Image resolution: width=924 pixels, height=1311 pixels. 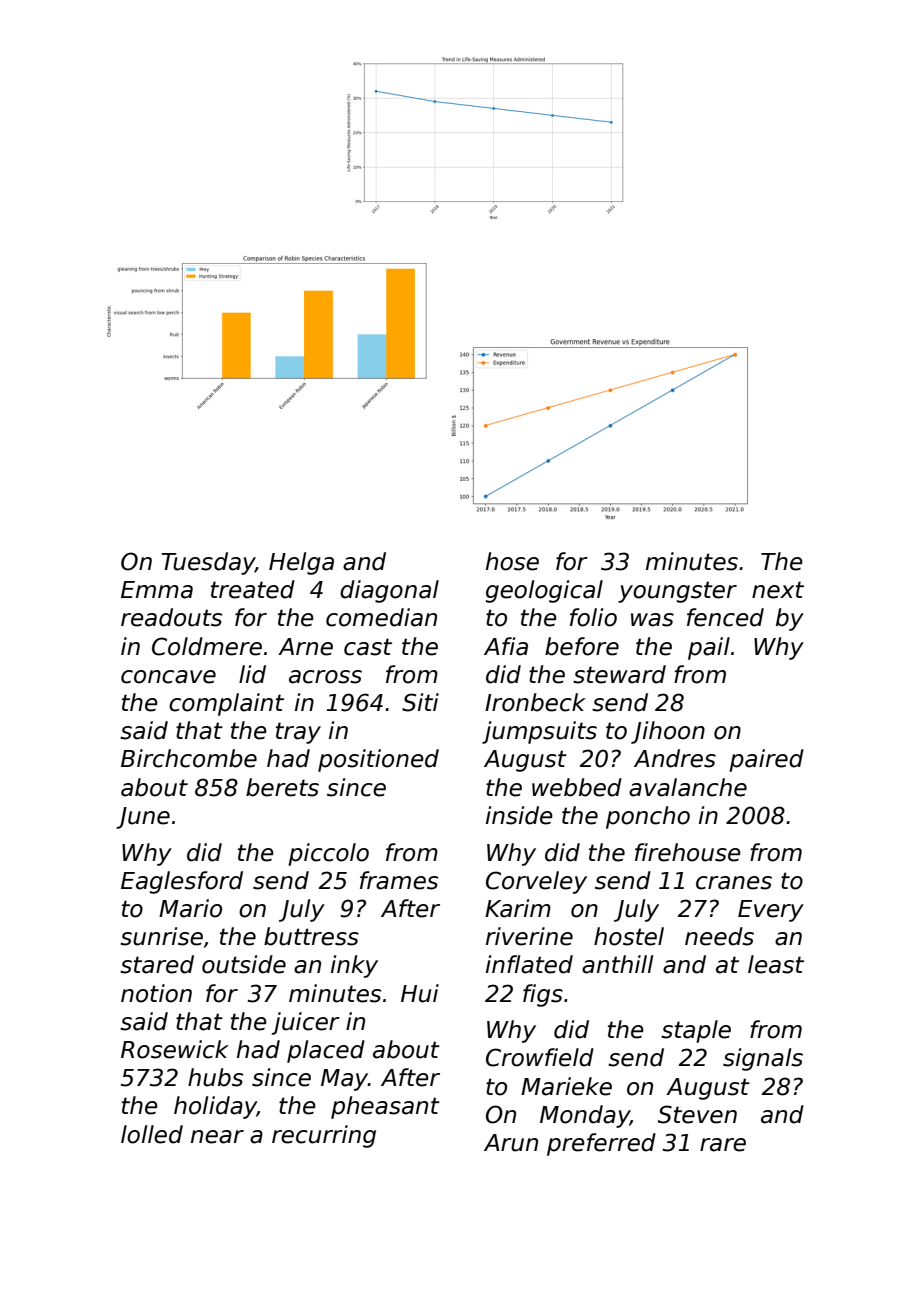 I want to click on rare, so click(x=723, y=1145).
